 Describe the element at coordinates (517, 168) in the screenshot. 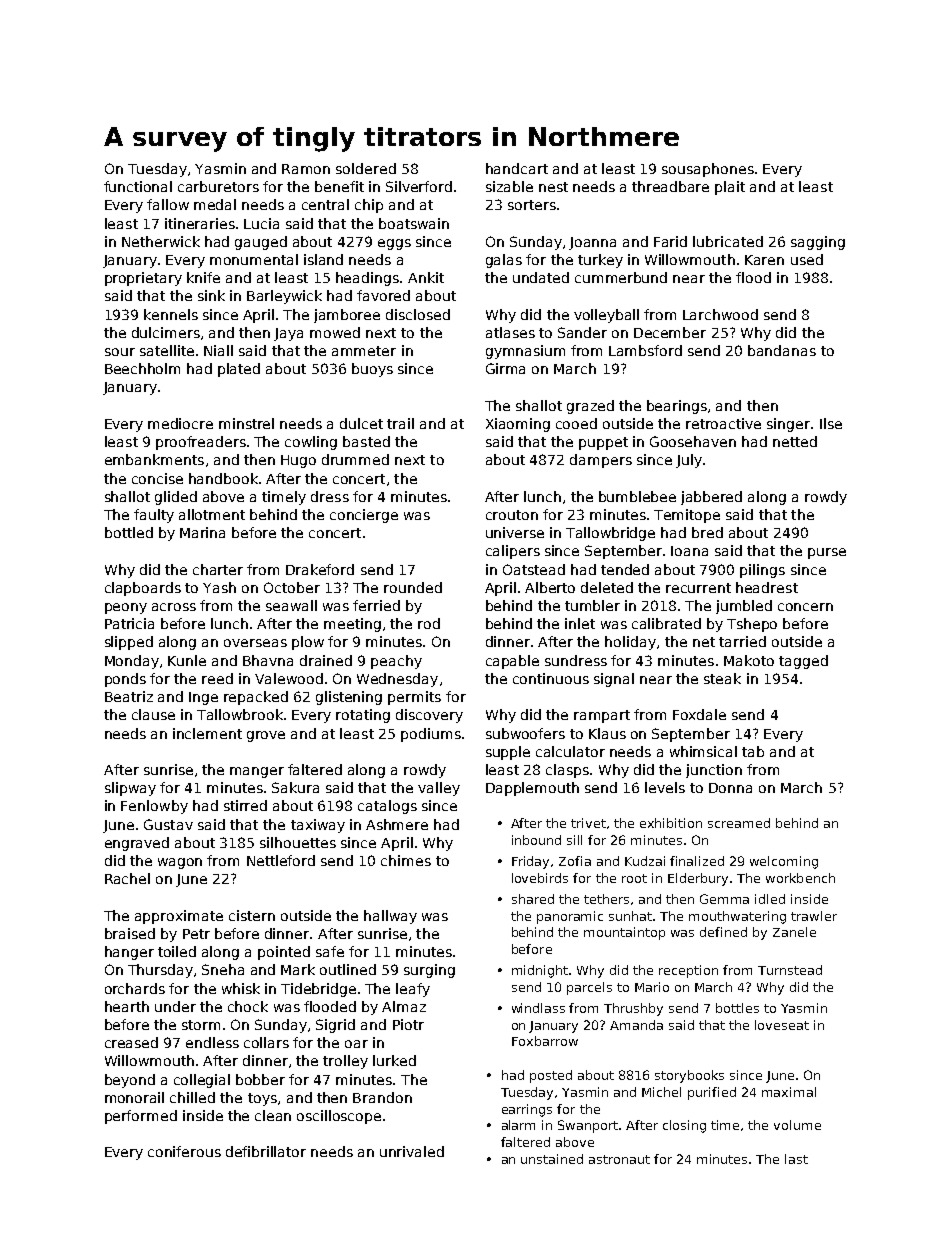

I see `handcart` at that location.
